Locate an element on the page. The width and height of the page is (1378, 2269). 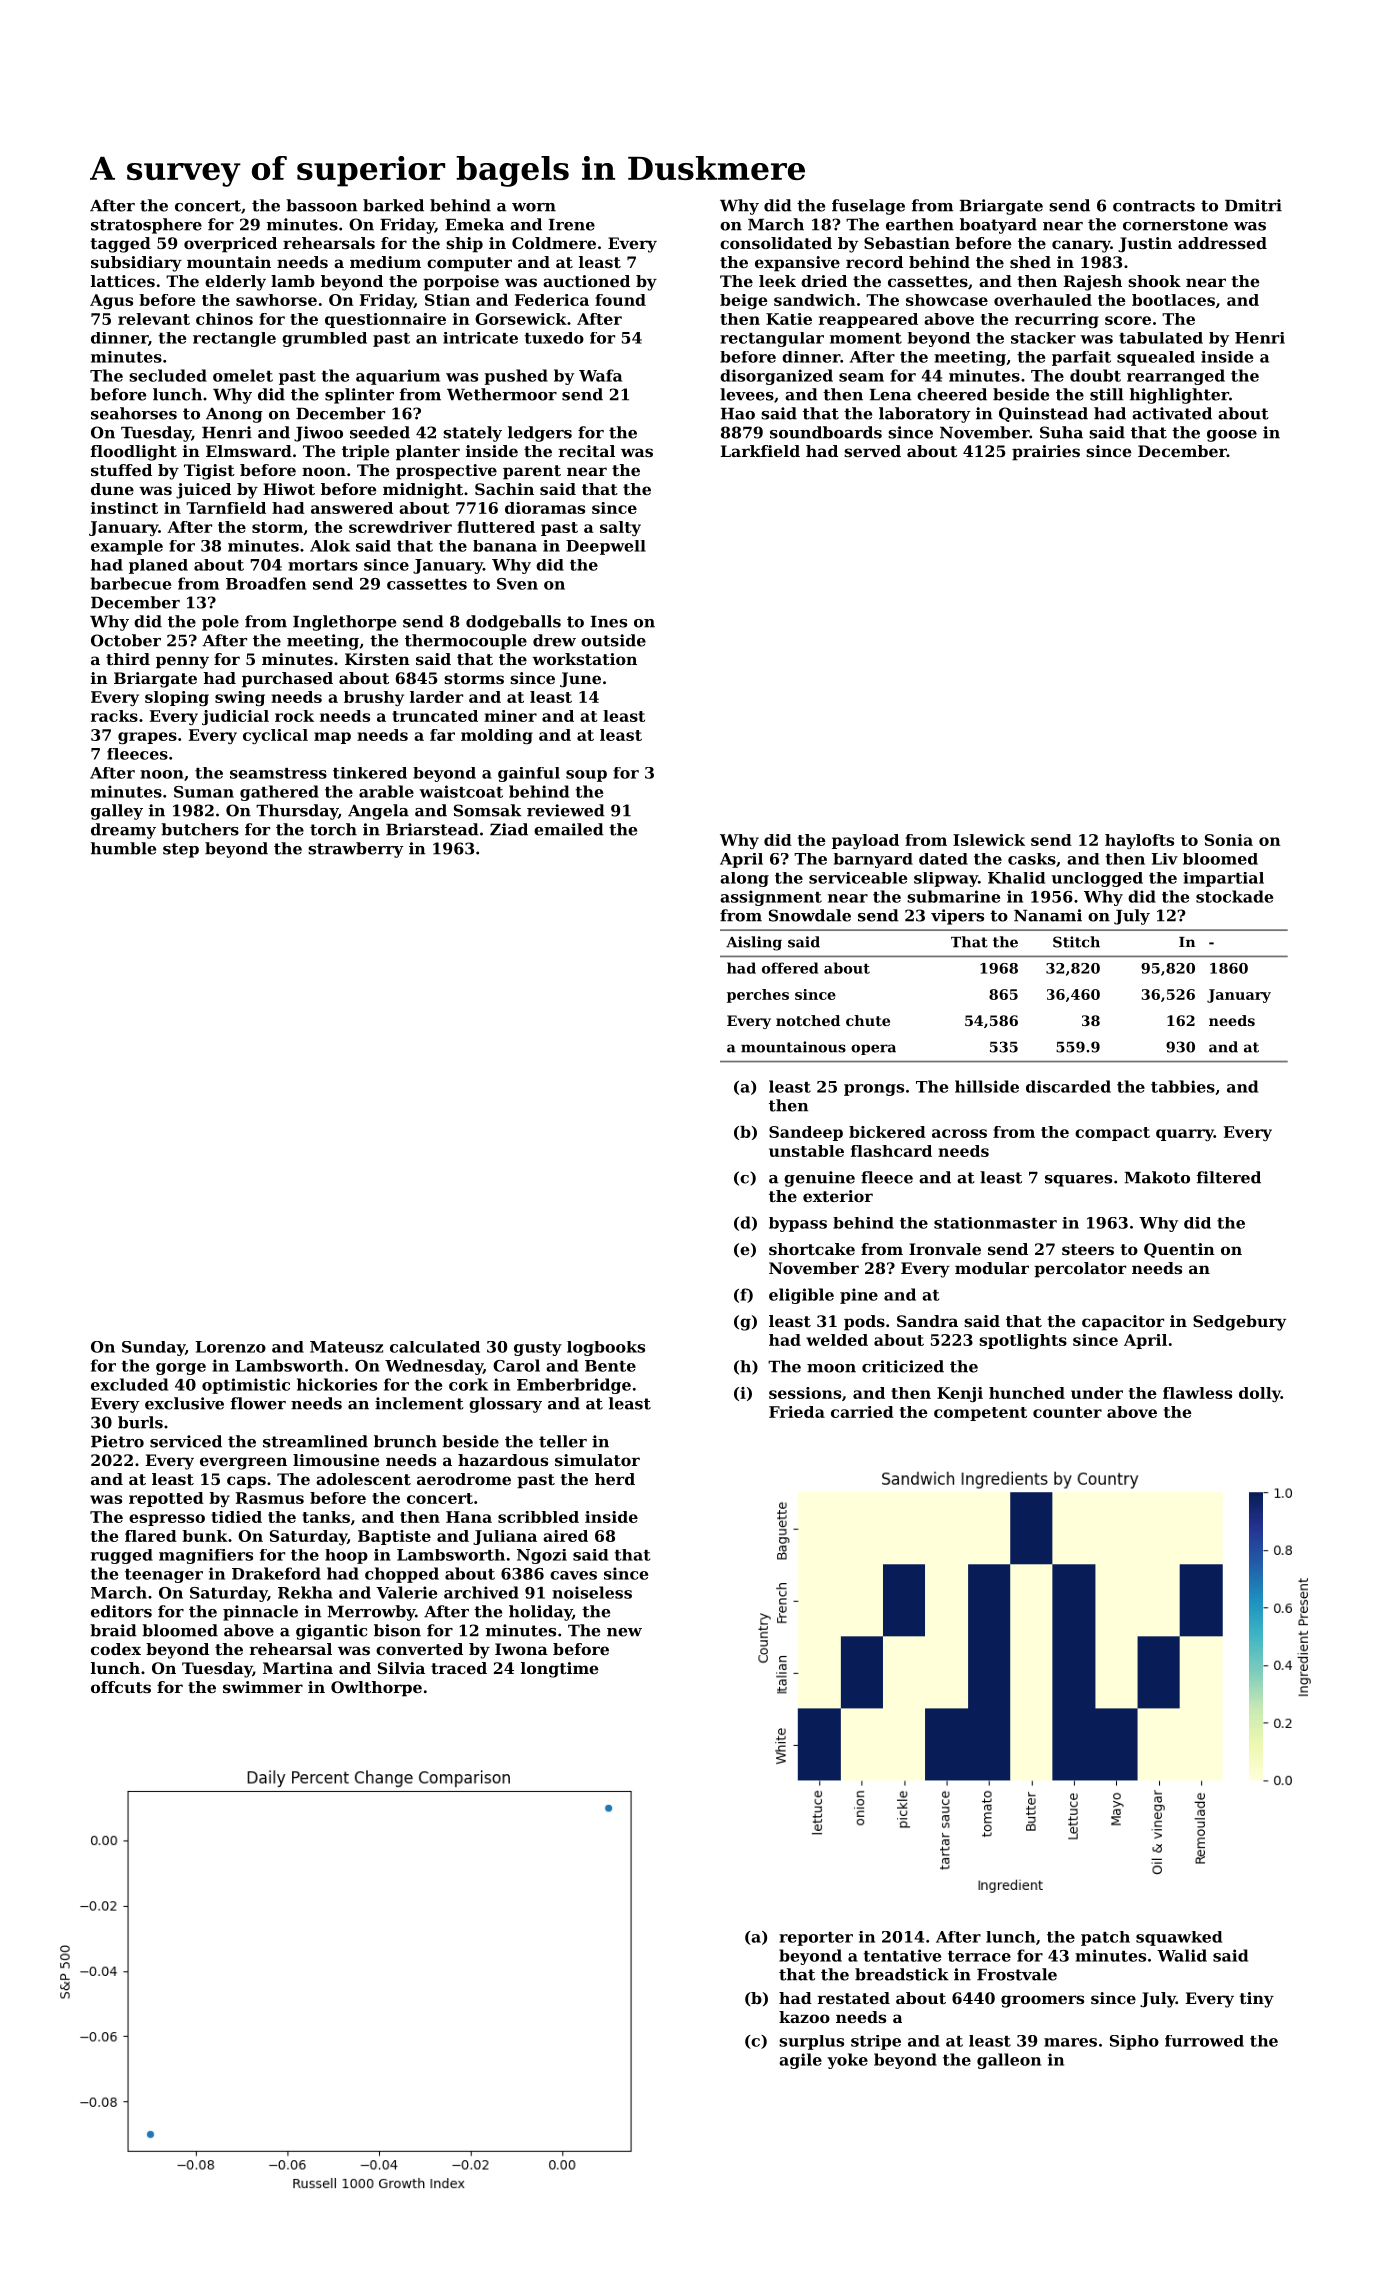
glossary is located at coordinates (505, 1405).
